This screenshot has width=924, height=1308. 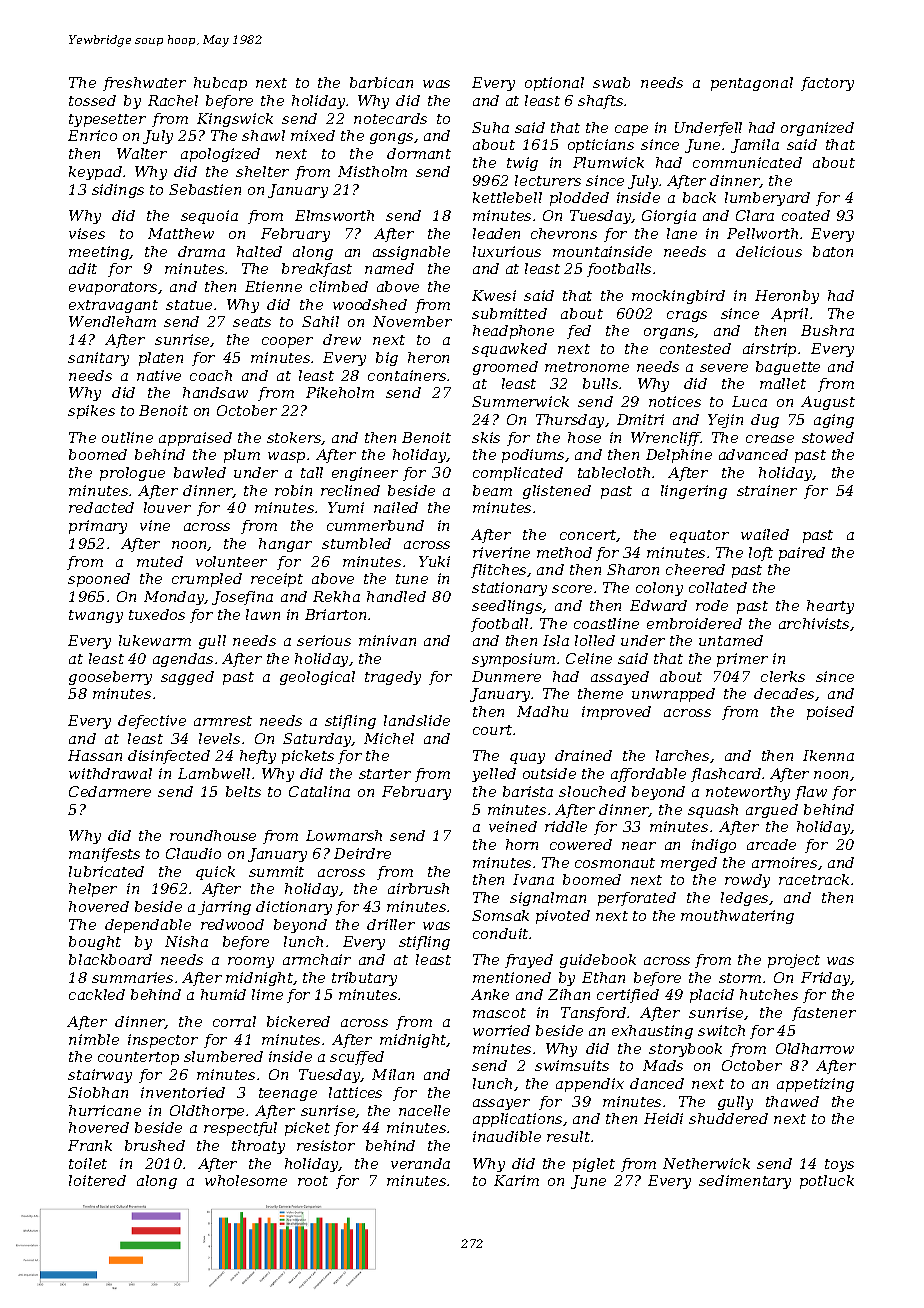 I want to click on Giorgia, so click(x=669, y=217).
